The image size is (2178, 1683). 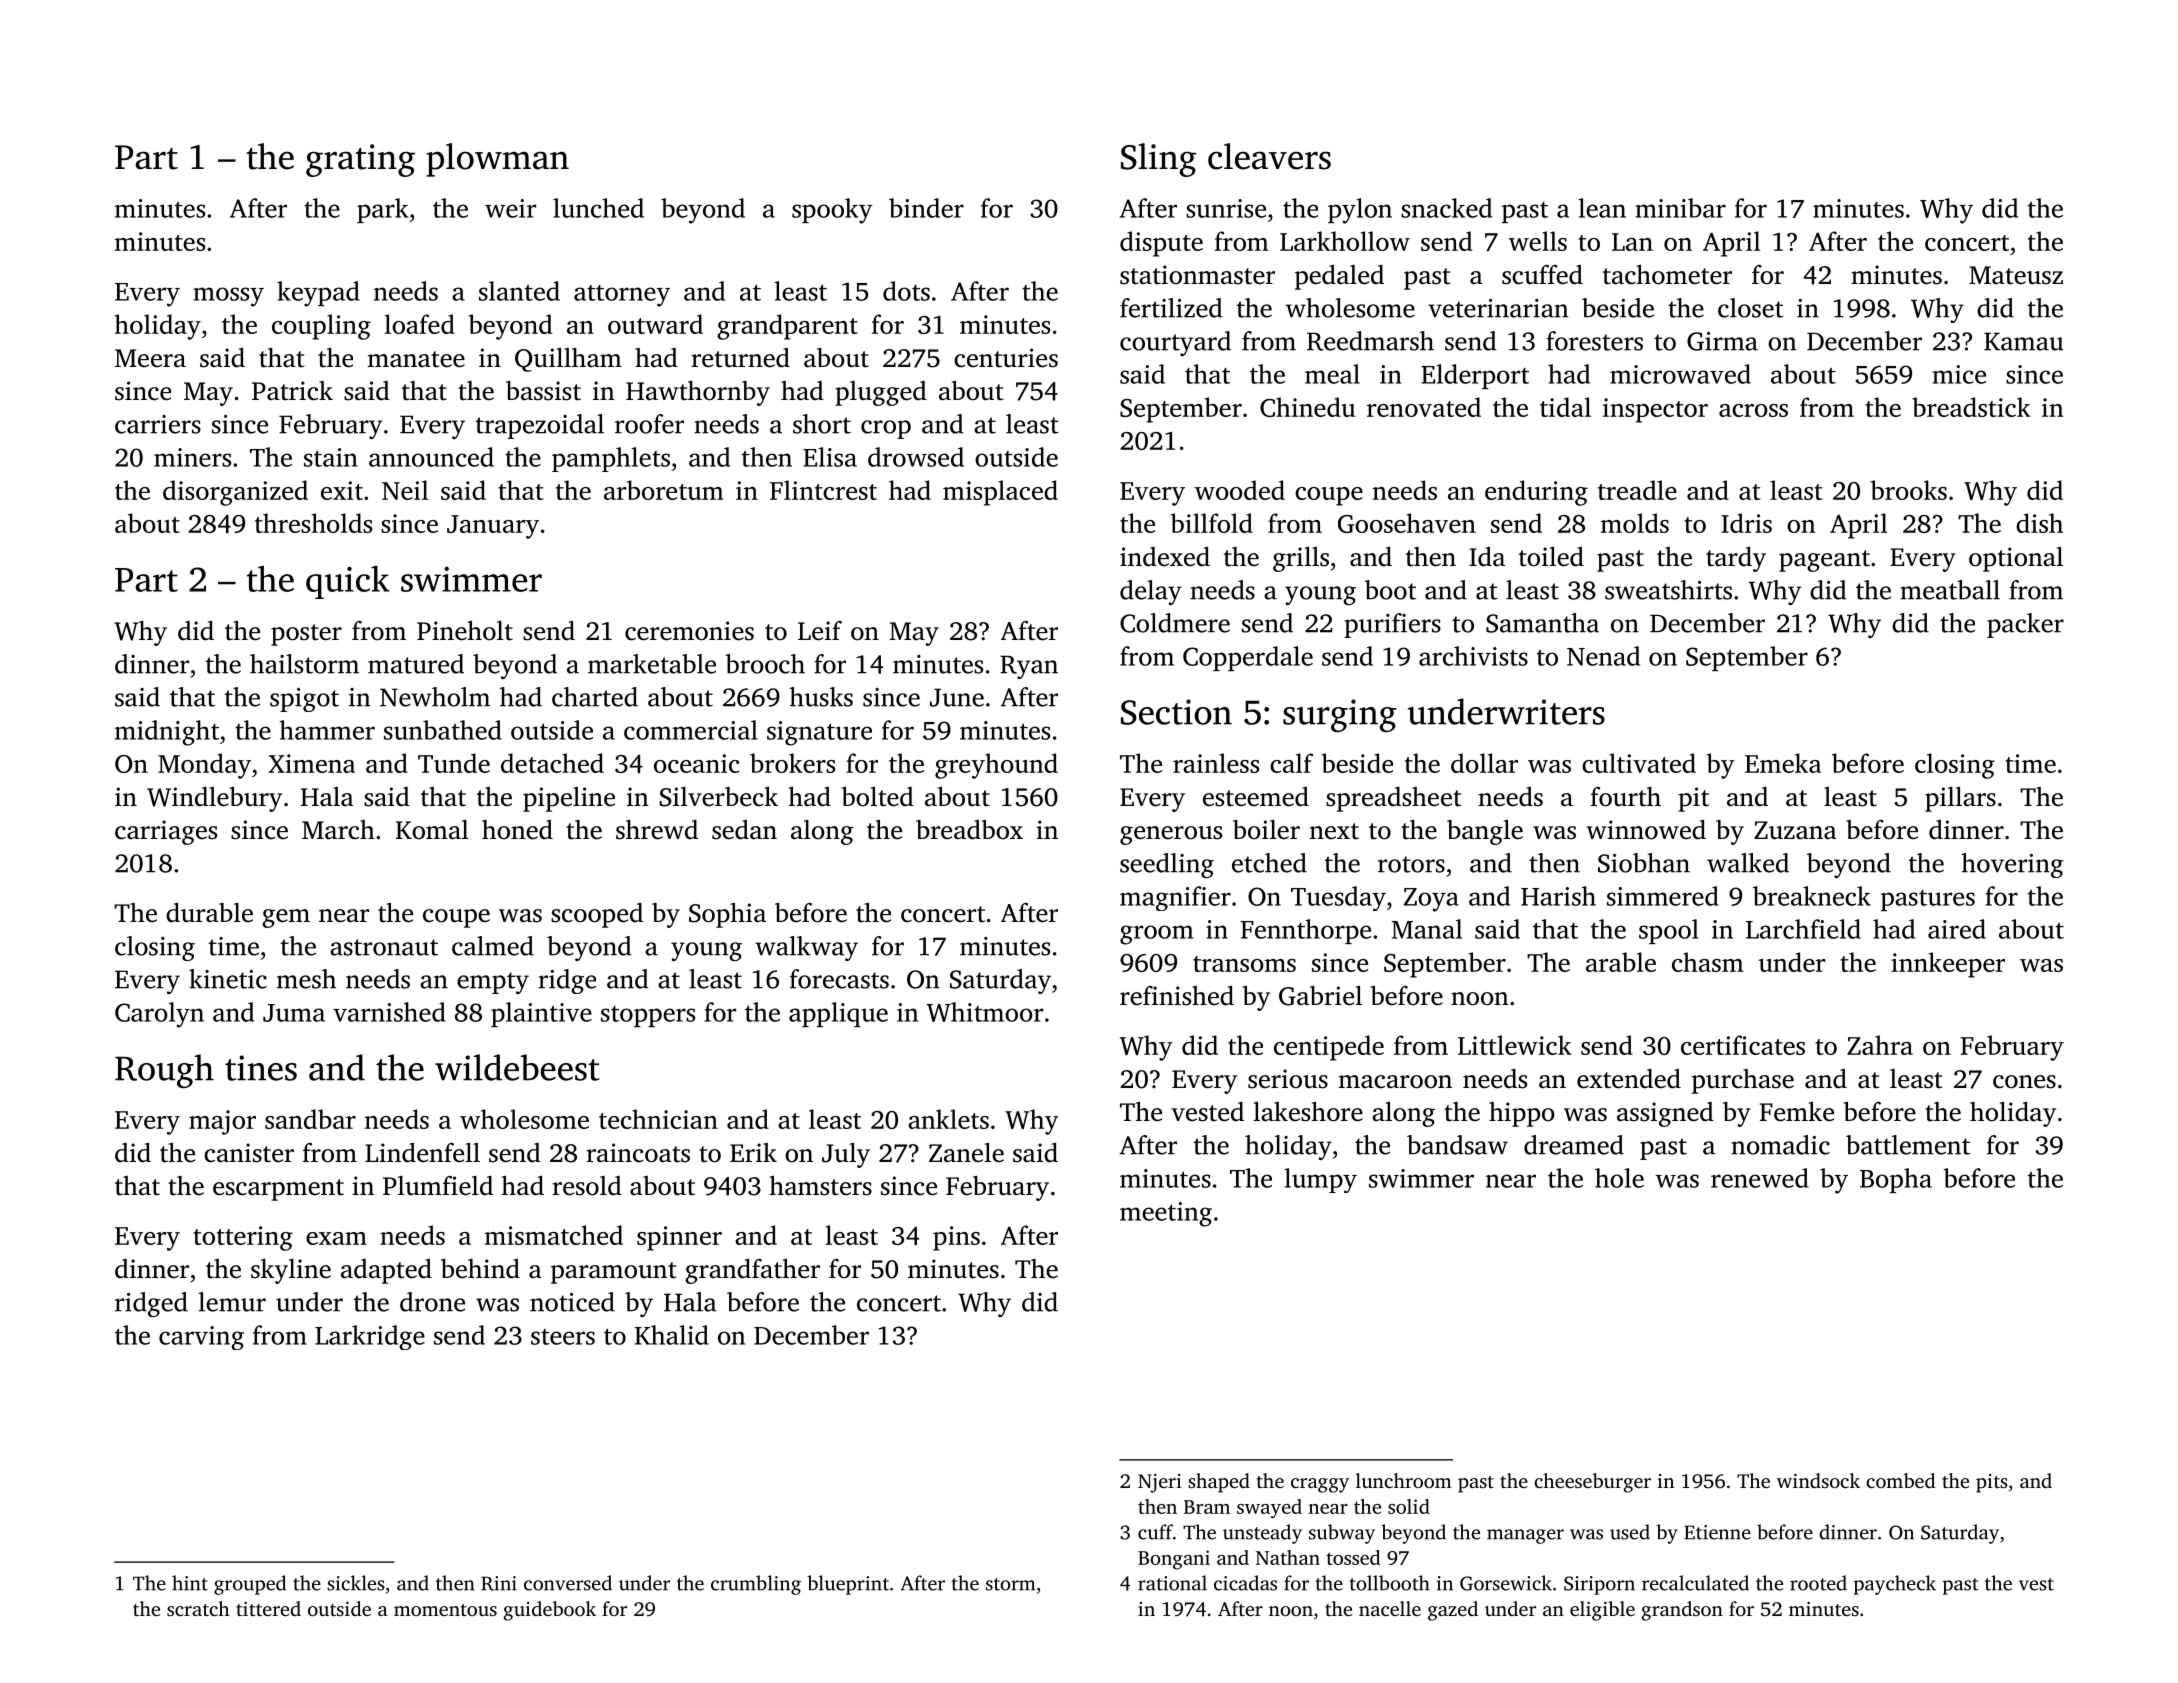 What do you see at coordinates (499, 1583) in the screenshot?
I see `Rini` at bounding box center [499, 1583].
